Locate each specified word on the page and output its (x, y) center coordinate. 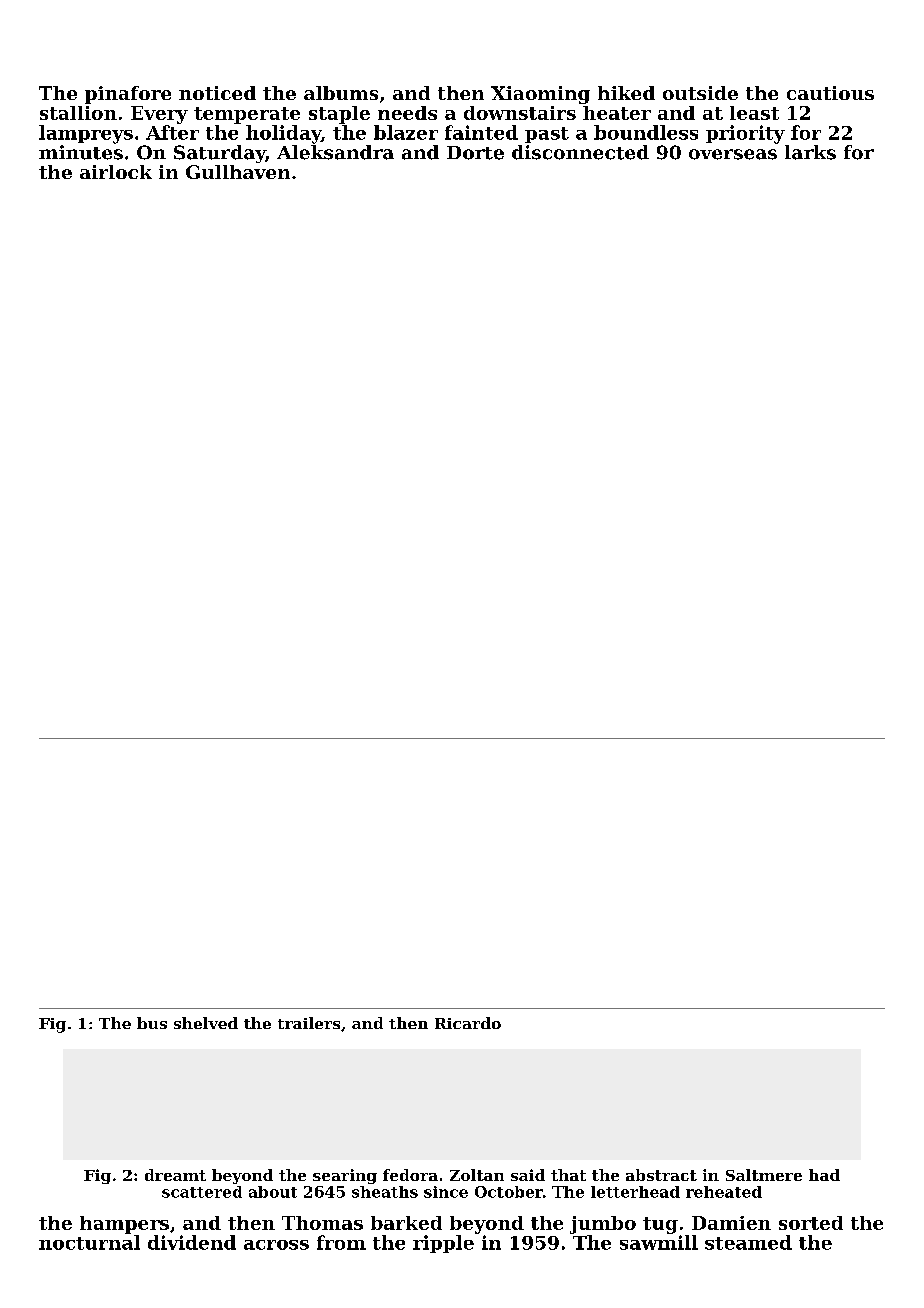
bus (152, 1023)
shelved (206, 1023)
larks (810, 152)
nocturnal (89, 1242)
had (824, 1175)
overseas (733, 154)
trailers (309, 1023)
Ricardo (468, 1023)
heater (617, 113)
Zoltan (477, 1175)
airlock (116, 172)
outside (700, 93)
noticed (217, 93)
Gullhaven (238, 172)
